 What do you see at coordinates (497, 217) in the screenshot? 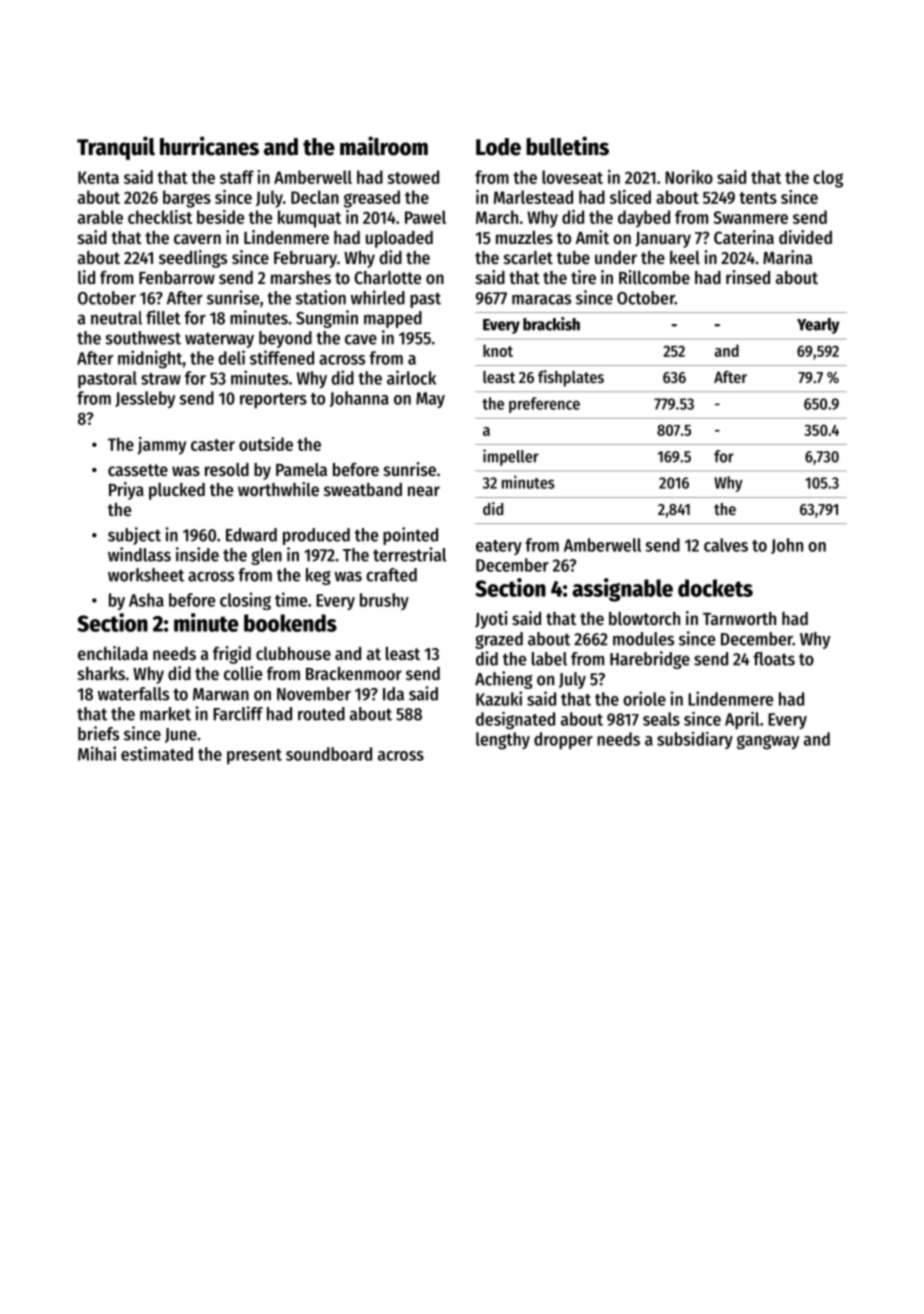
I see `March` at bounding box center [497, 217].
